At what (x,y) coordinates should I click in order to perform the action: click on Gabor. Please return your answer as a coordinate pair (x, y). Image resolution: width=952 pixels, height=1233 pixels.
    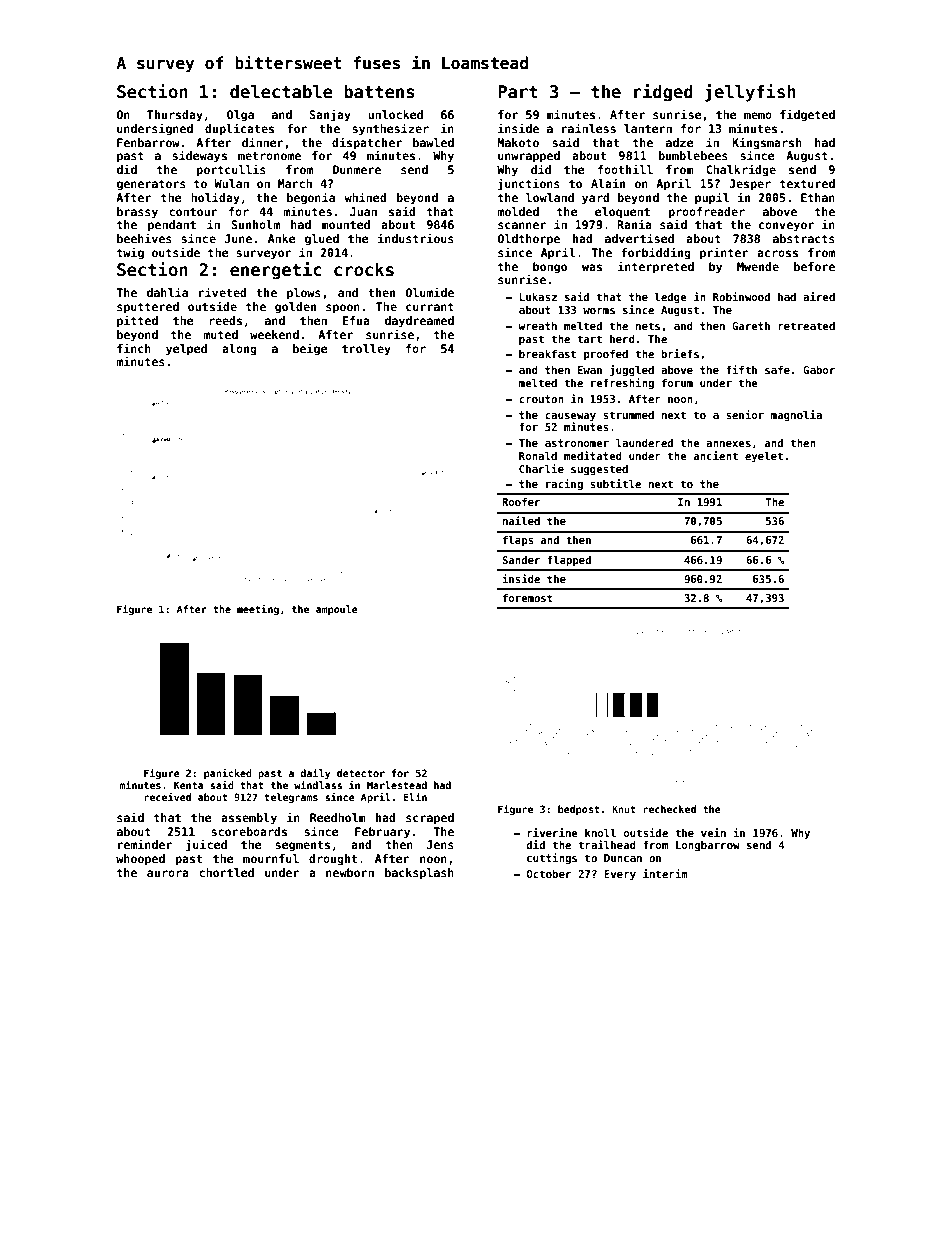
    Looking at the image, I should click on (819, 370).
